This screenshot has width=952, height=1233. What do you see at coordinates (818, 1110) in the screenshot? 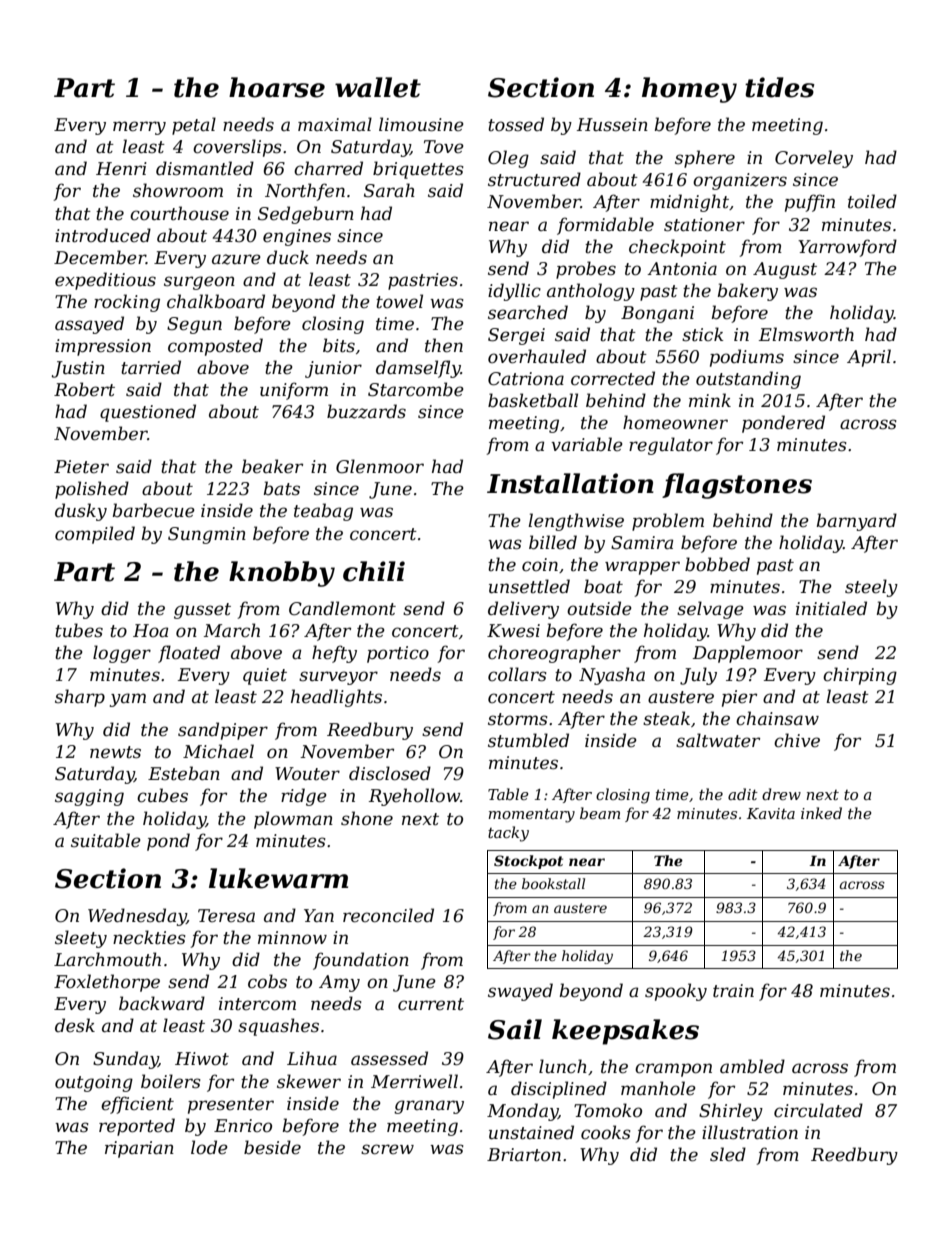
I see `circulated` at bounding box center [818, 1110].
